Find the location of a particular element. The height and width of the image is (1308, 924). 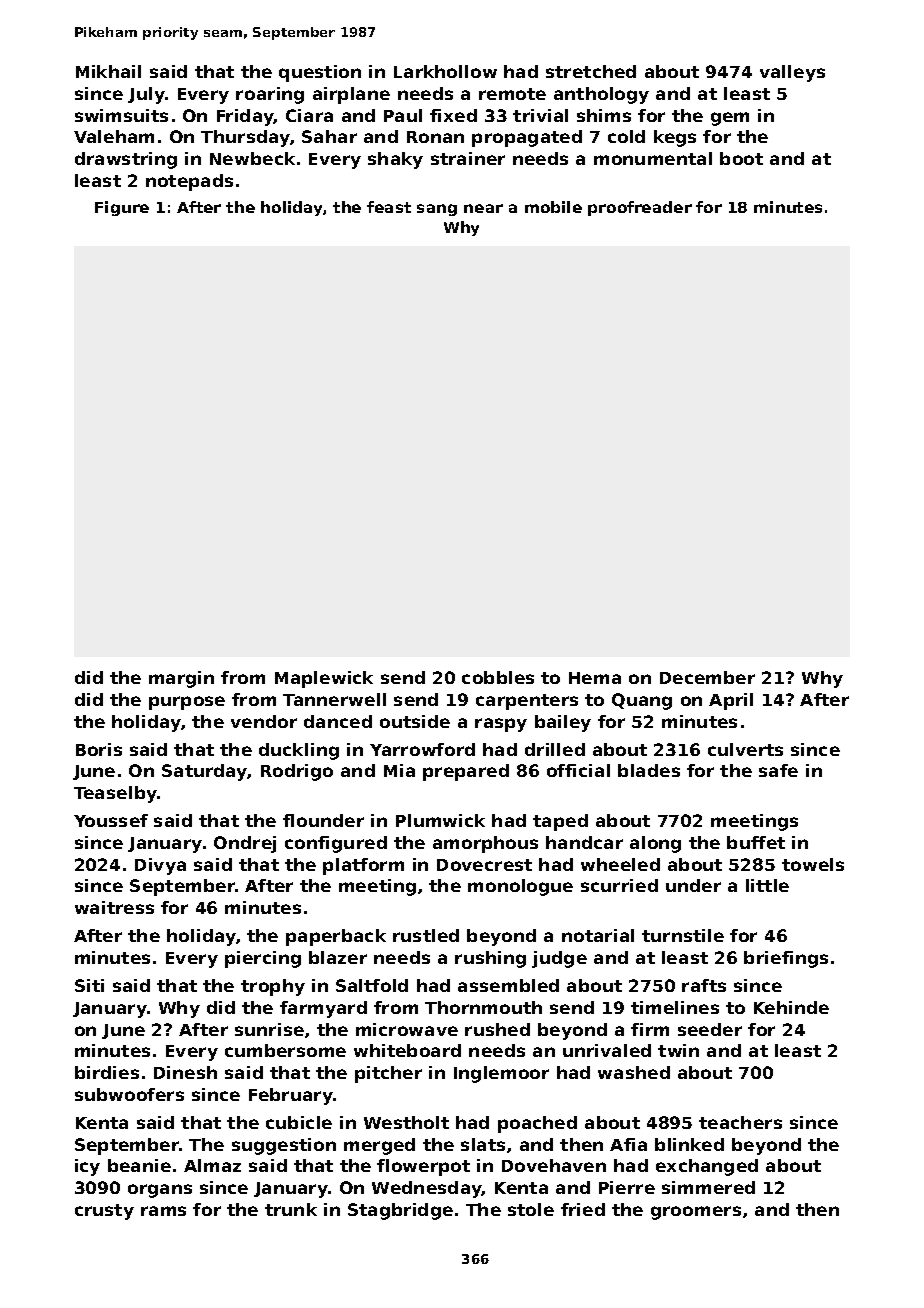

groomers is located at coordinates (696, 1213).
